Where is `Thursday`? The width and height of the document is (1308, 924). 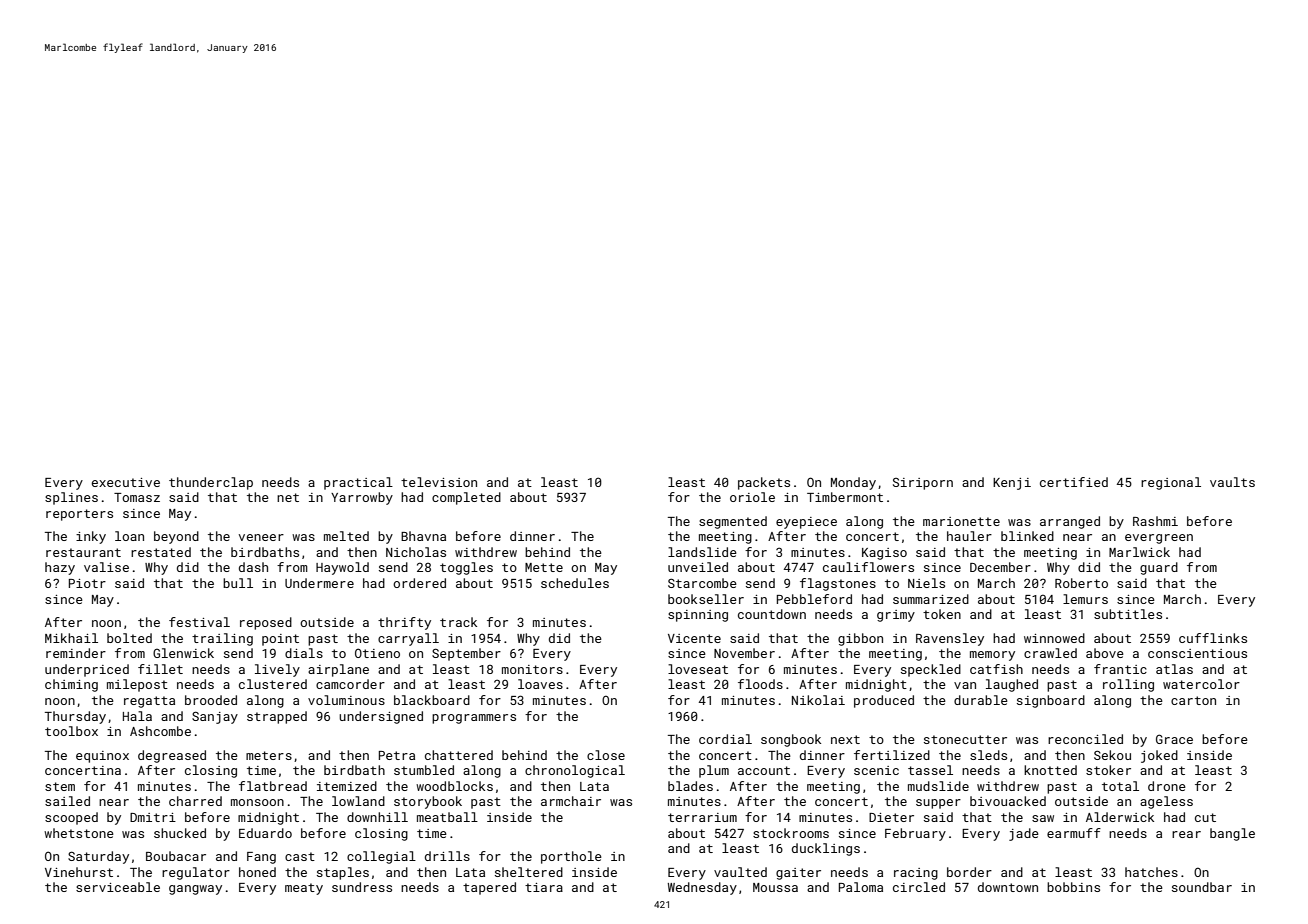
Thursday is located at coordinates (75, 717).
